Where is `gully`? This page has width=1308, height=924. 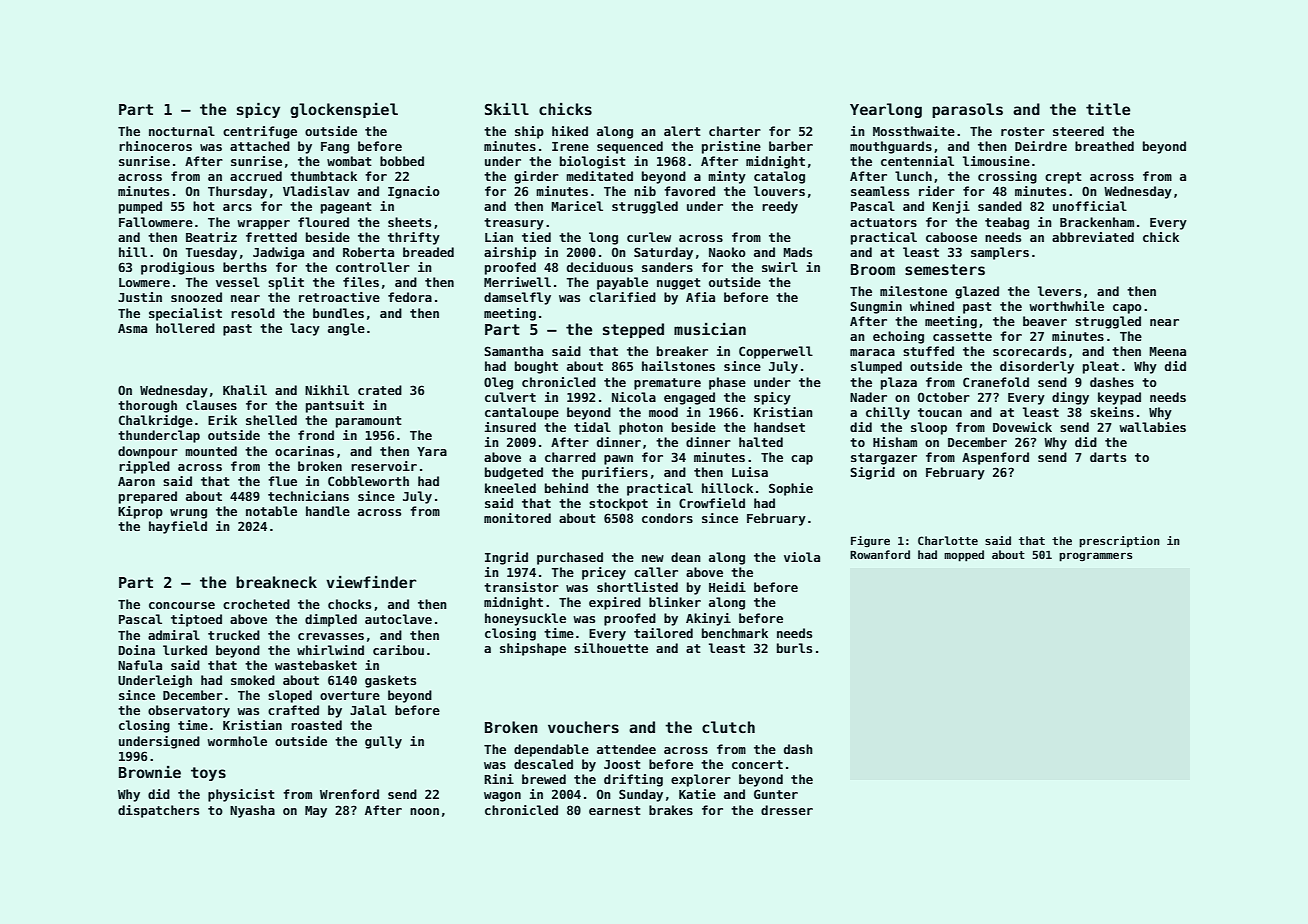
gully is located at coordinates (383, 742).
